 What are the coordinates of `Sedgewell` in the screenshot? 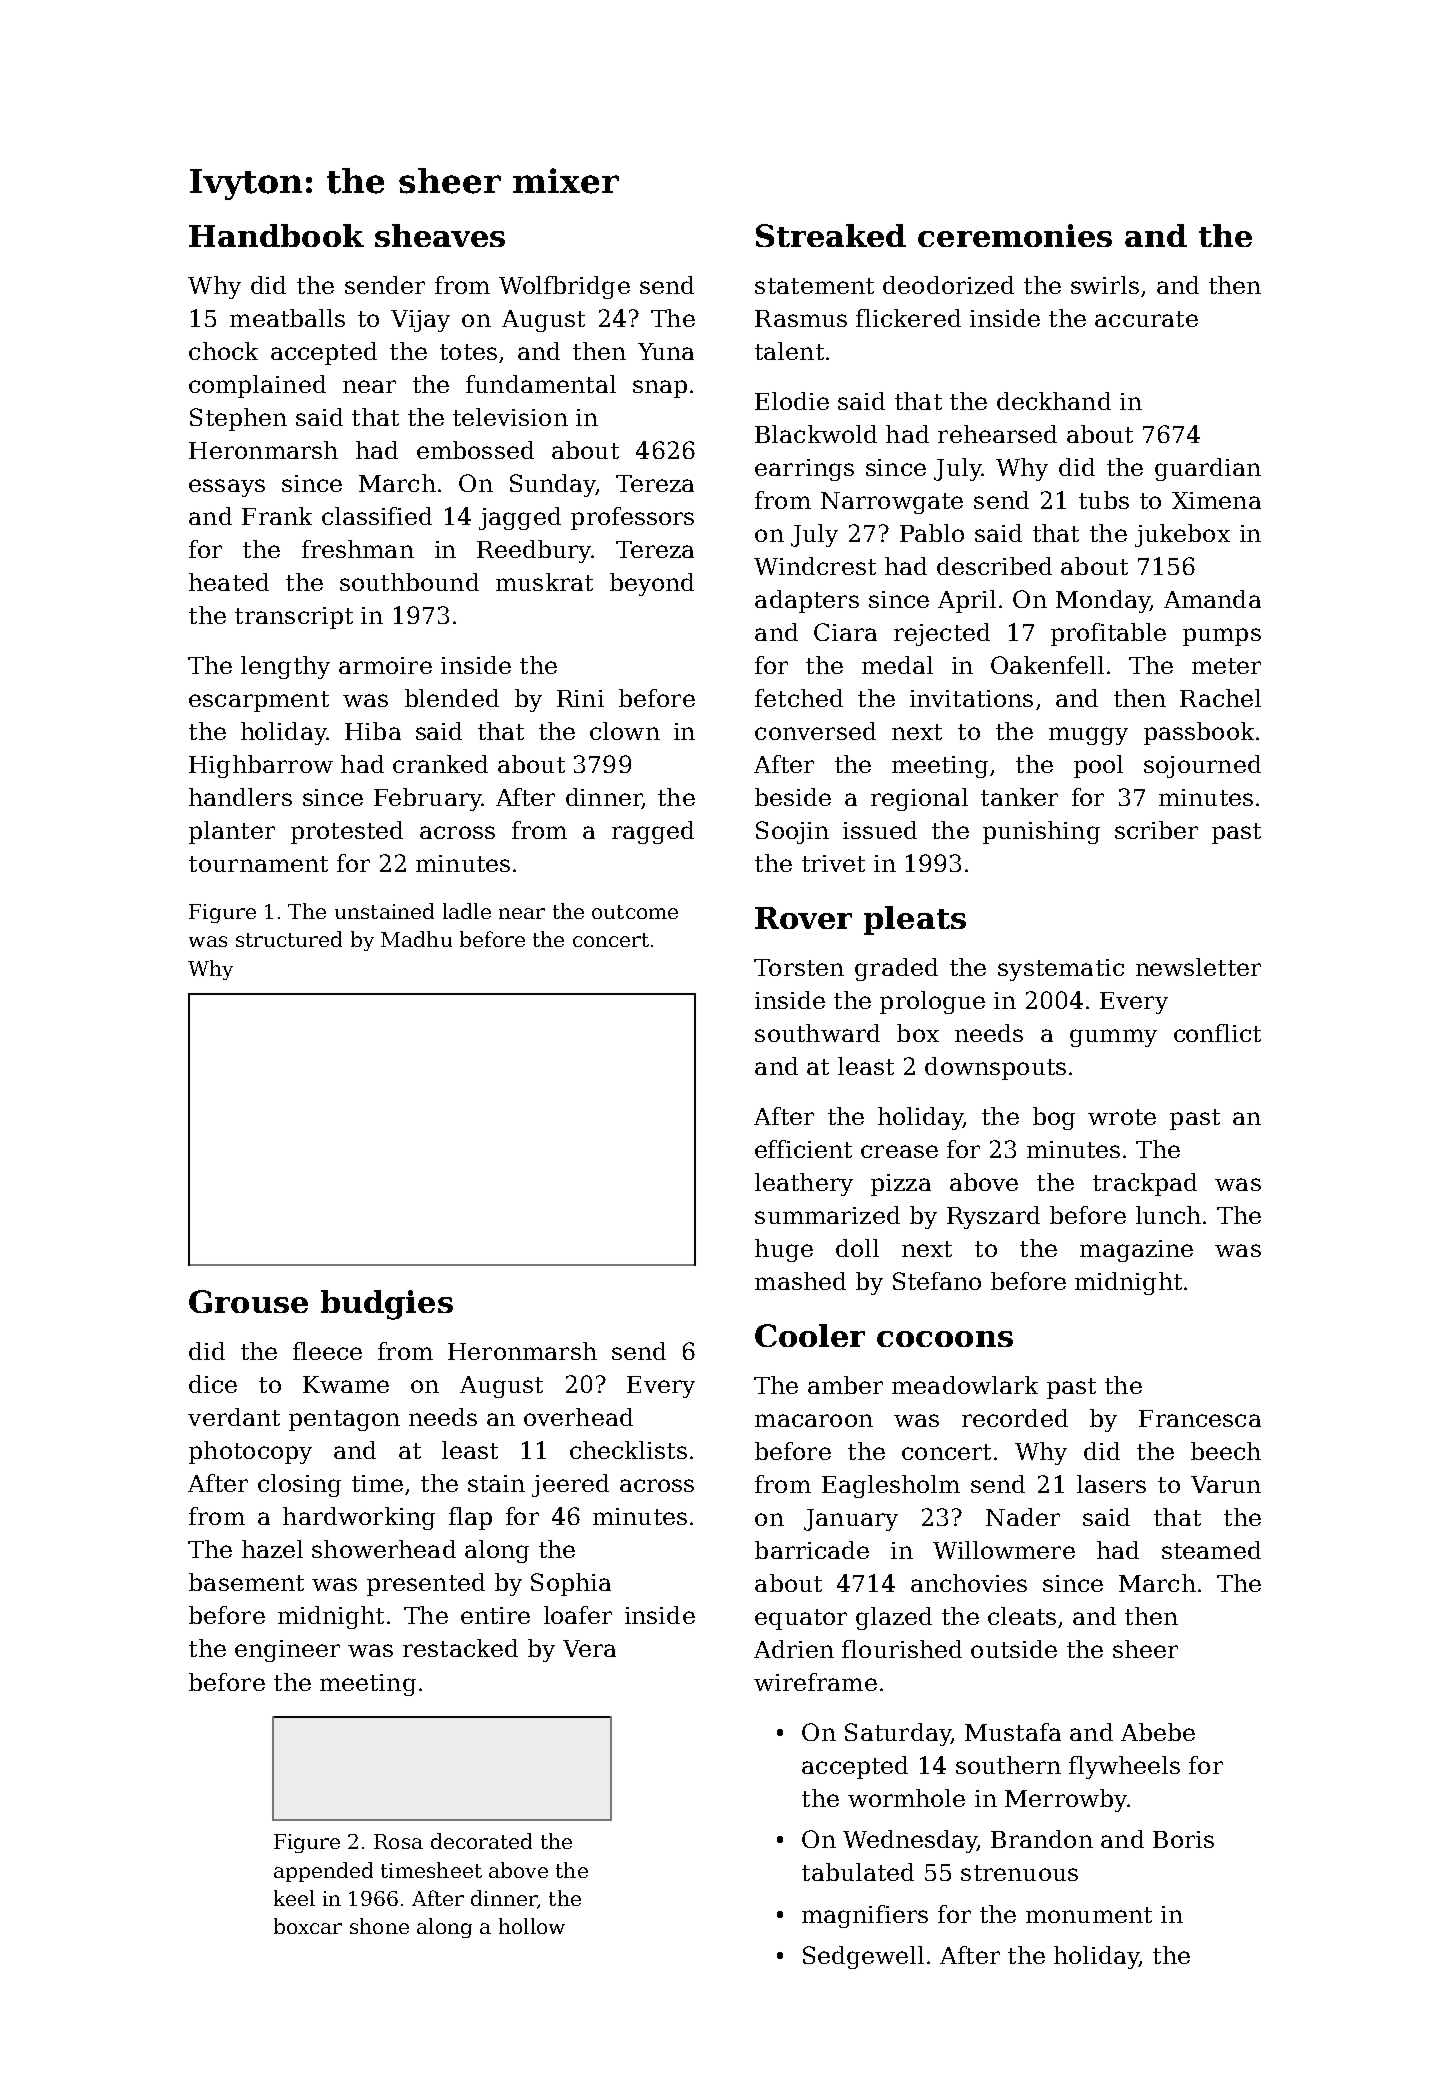 It's located at (863, 1957).
